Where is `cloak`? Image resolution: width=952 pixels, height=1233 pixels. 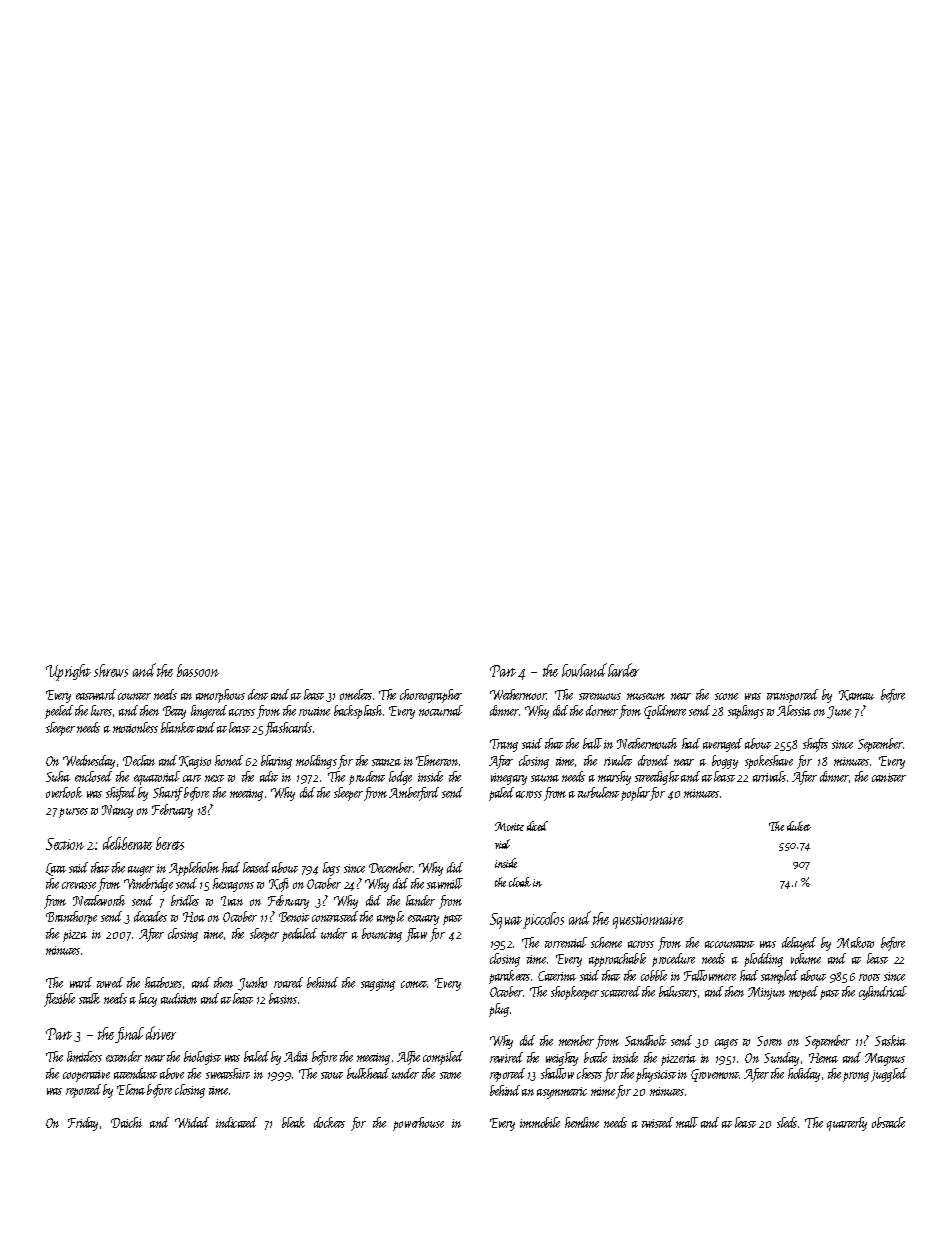 cloak is located at coordinates (520, 882).
